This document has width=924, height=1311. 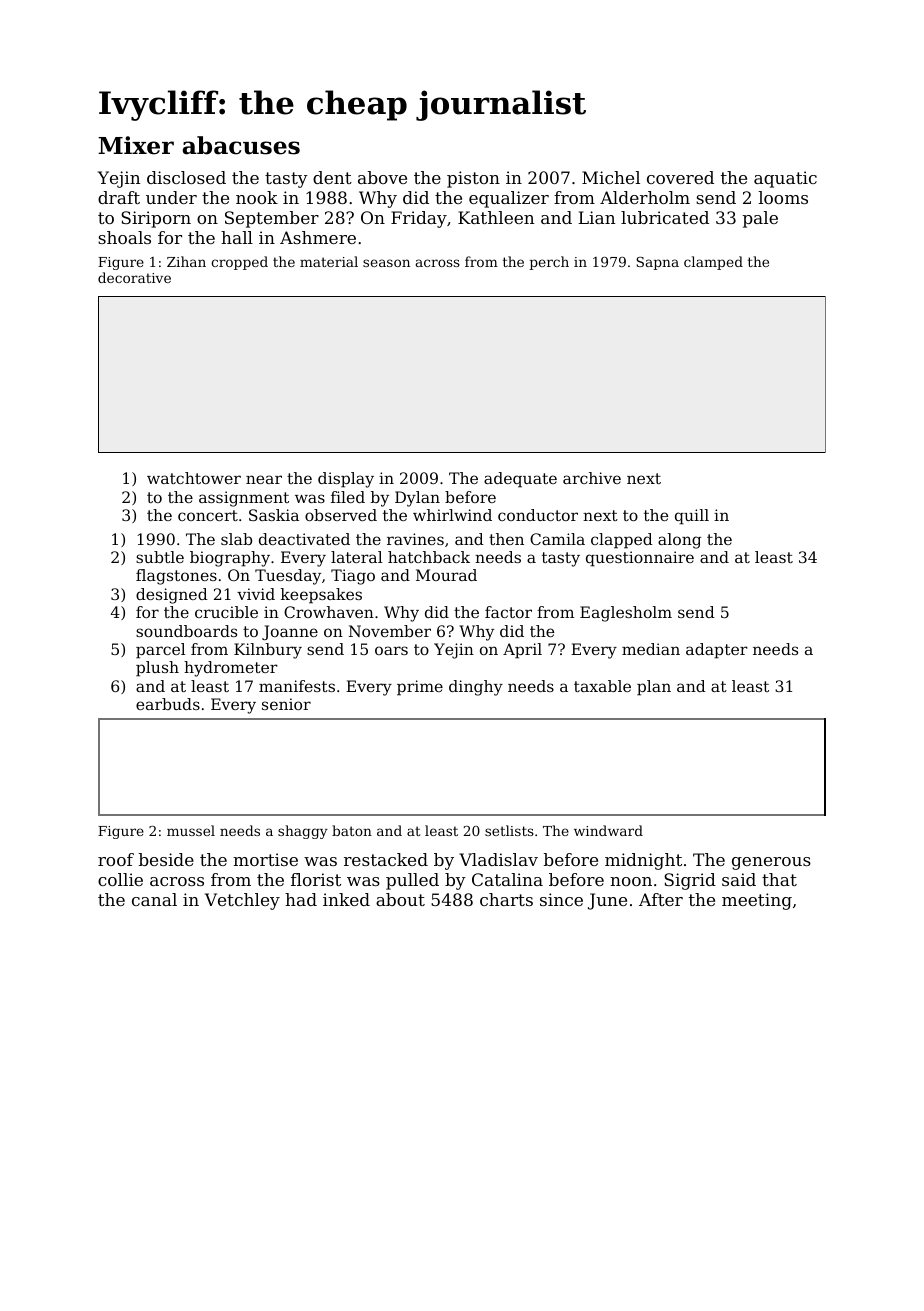 I want to click on about, so click(x=400, y=899).
